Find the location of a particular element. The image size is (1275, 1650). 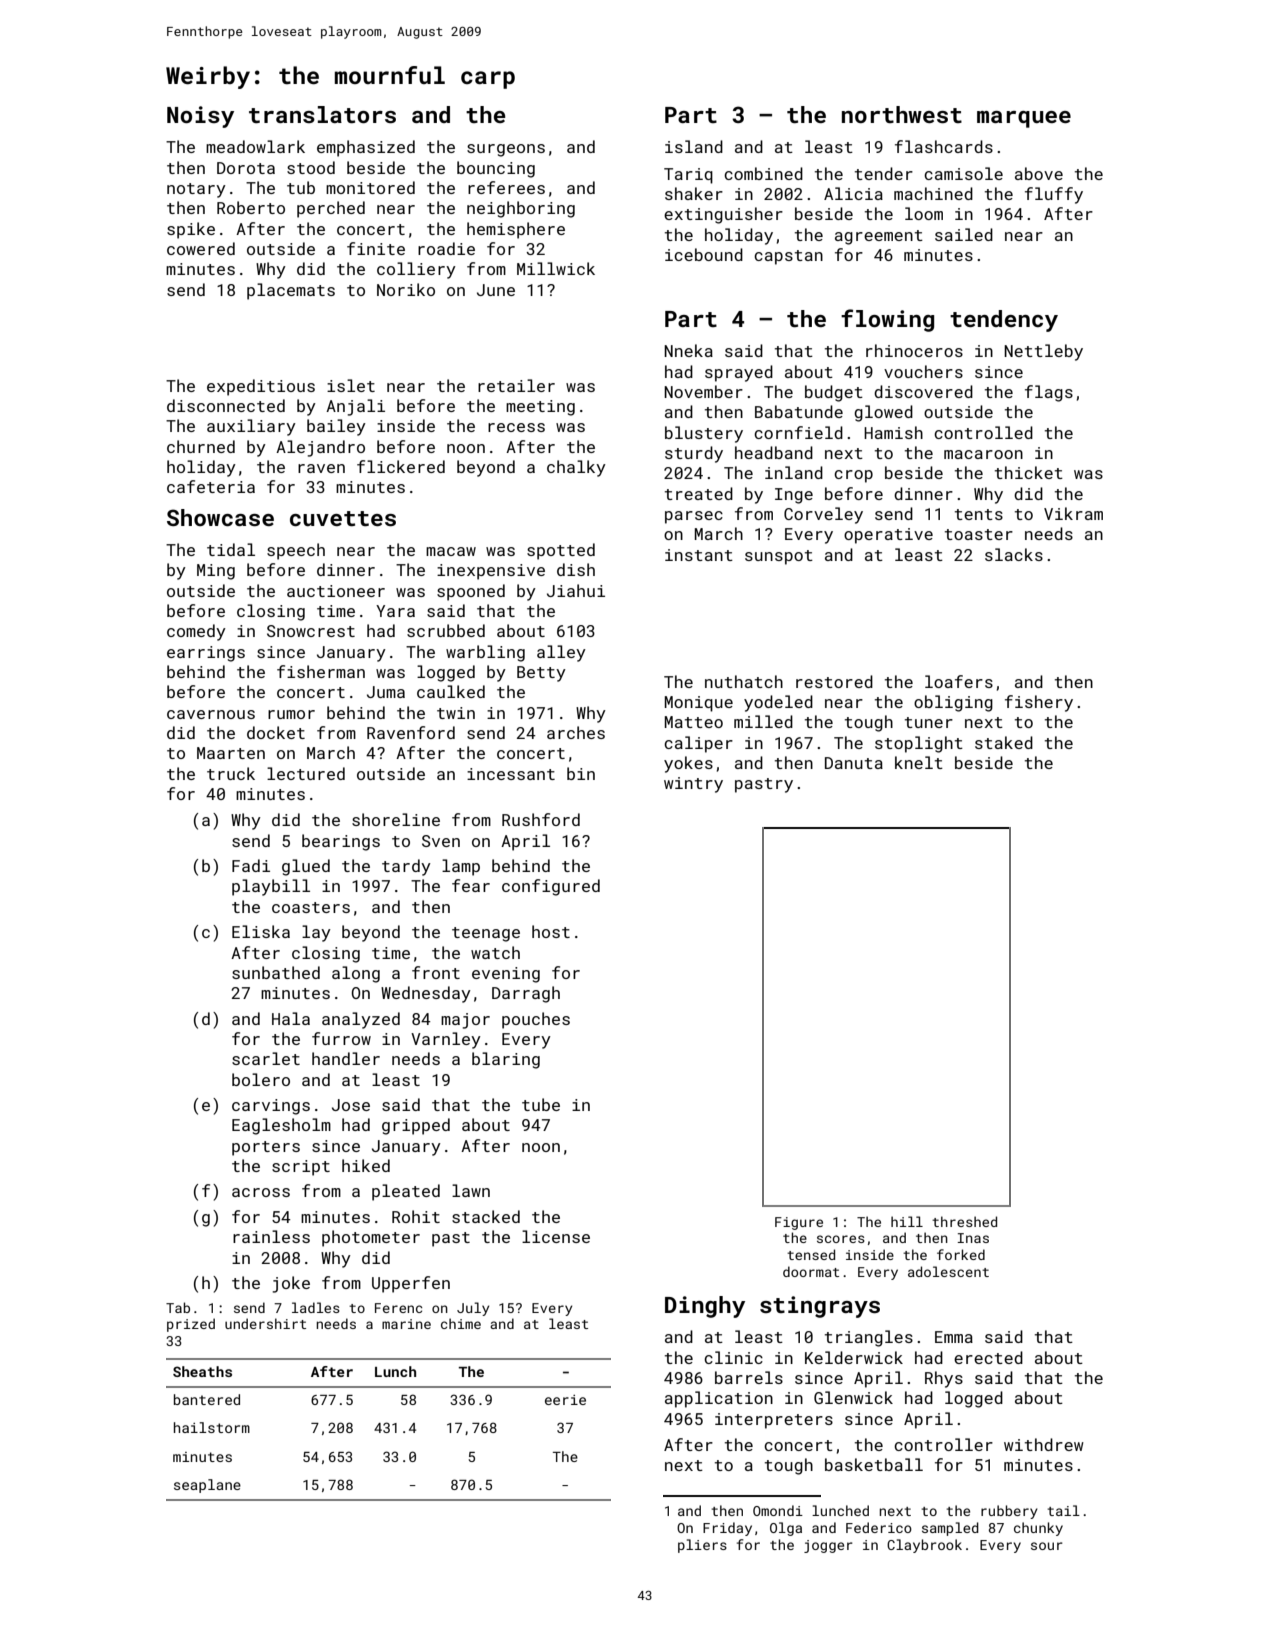

staked is located at coordinates (1004, 742).
